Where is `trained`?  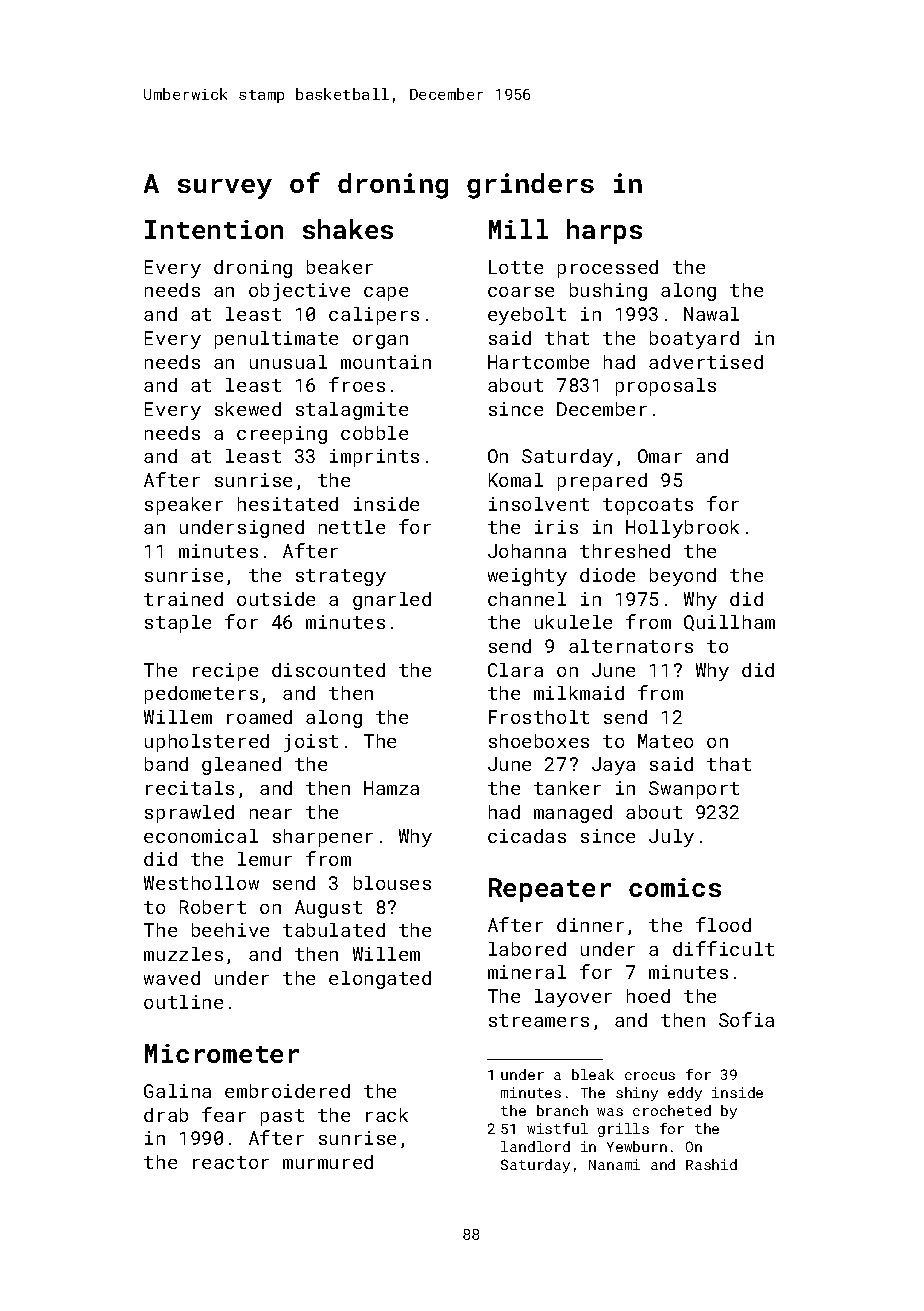
trained is located at coordinates (183, 599).
